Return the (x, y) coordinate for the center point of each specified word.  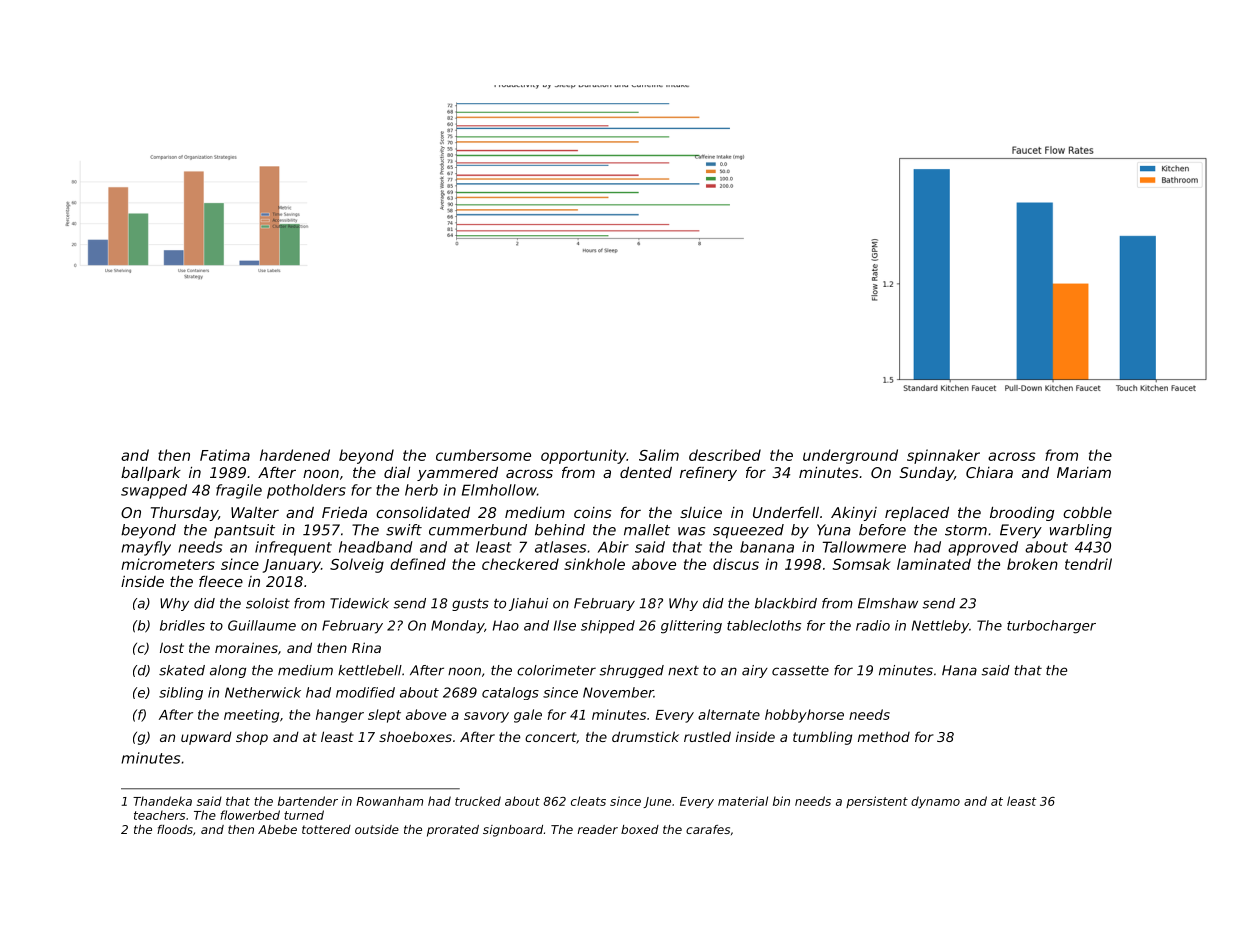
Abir (613, 547)
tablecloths (764, 625)
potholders (306, 491)
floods (175, 829)
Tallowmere (864, 547)
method (884, 736)
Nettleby (940, 627)
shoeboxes (415, 736)
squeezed (748, 531)
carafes (708, 829)
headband (376, 547)
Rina (366, 647)
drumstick (645, 736)
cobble (1087, 512)
